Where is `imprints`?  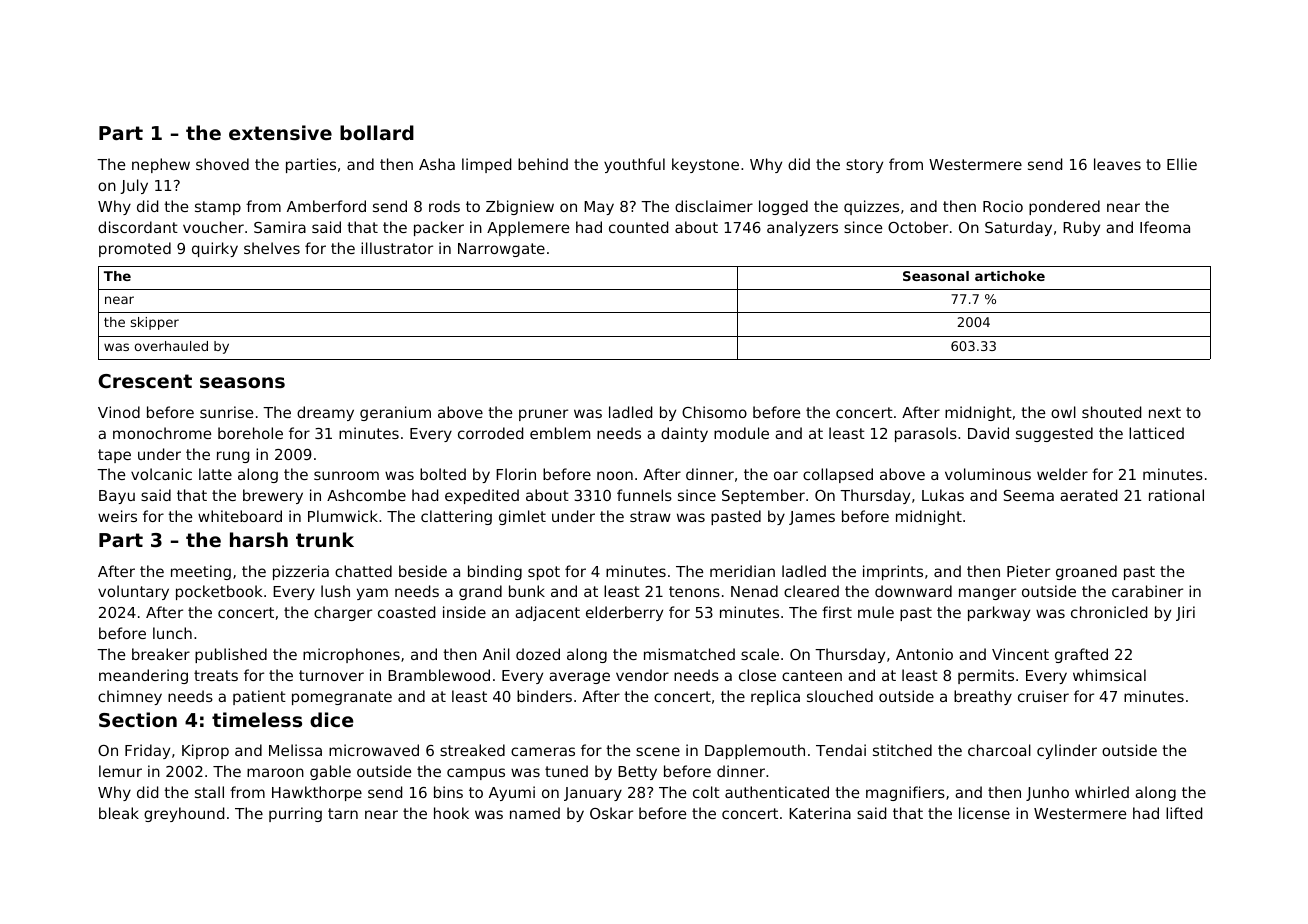
imprints is located at coordinates (893, 572).
